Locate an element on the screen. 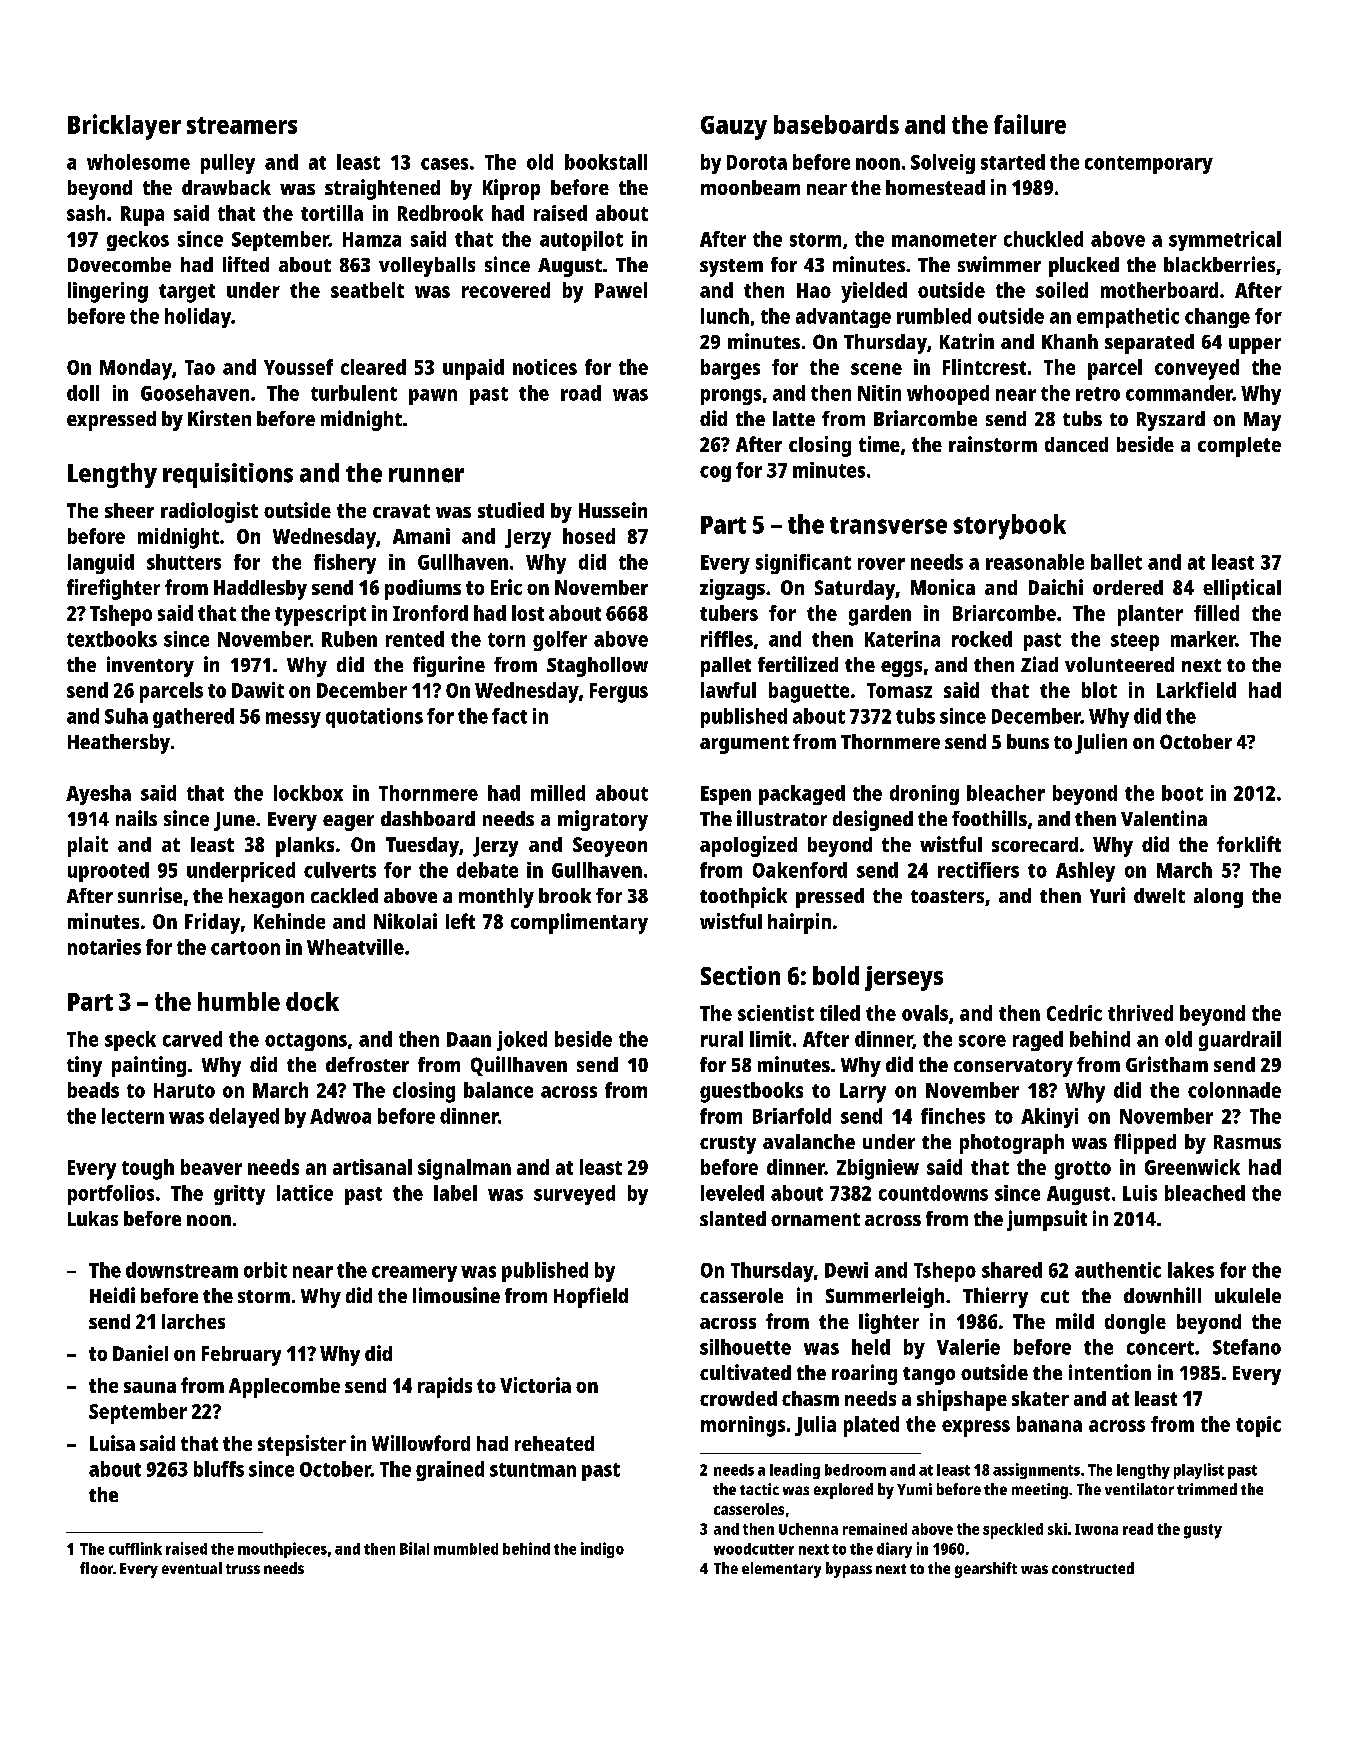 The image size is (1348, 1745). radiologist is located at coordinates (209, 512).
